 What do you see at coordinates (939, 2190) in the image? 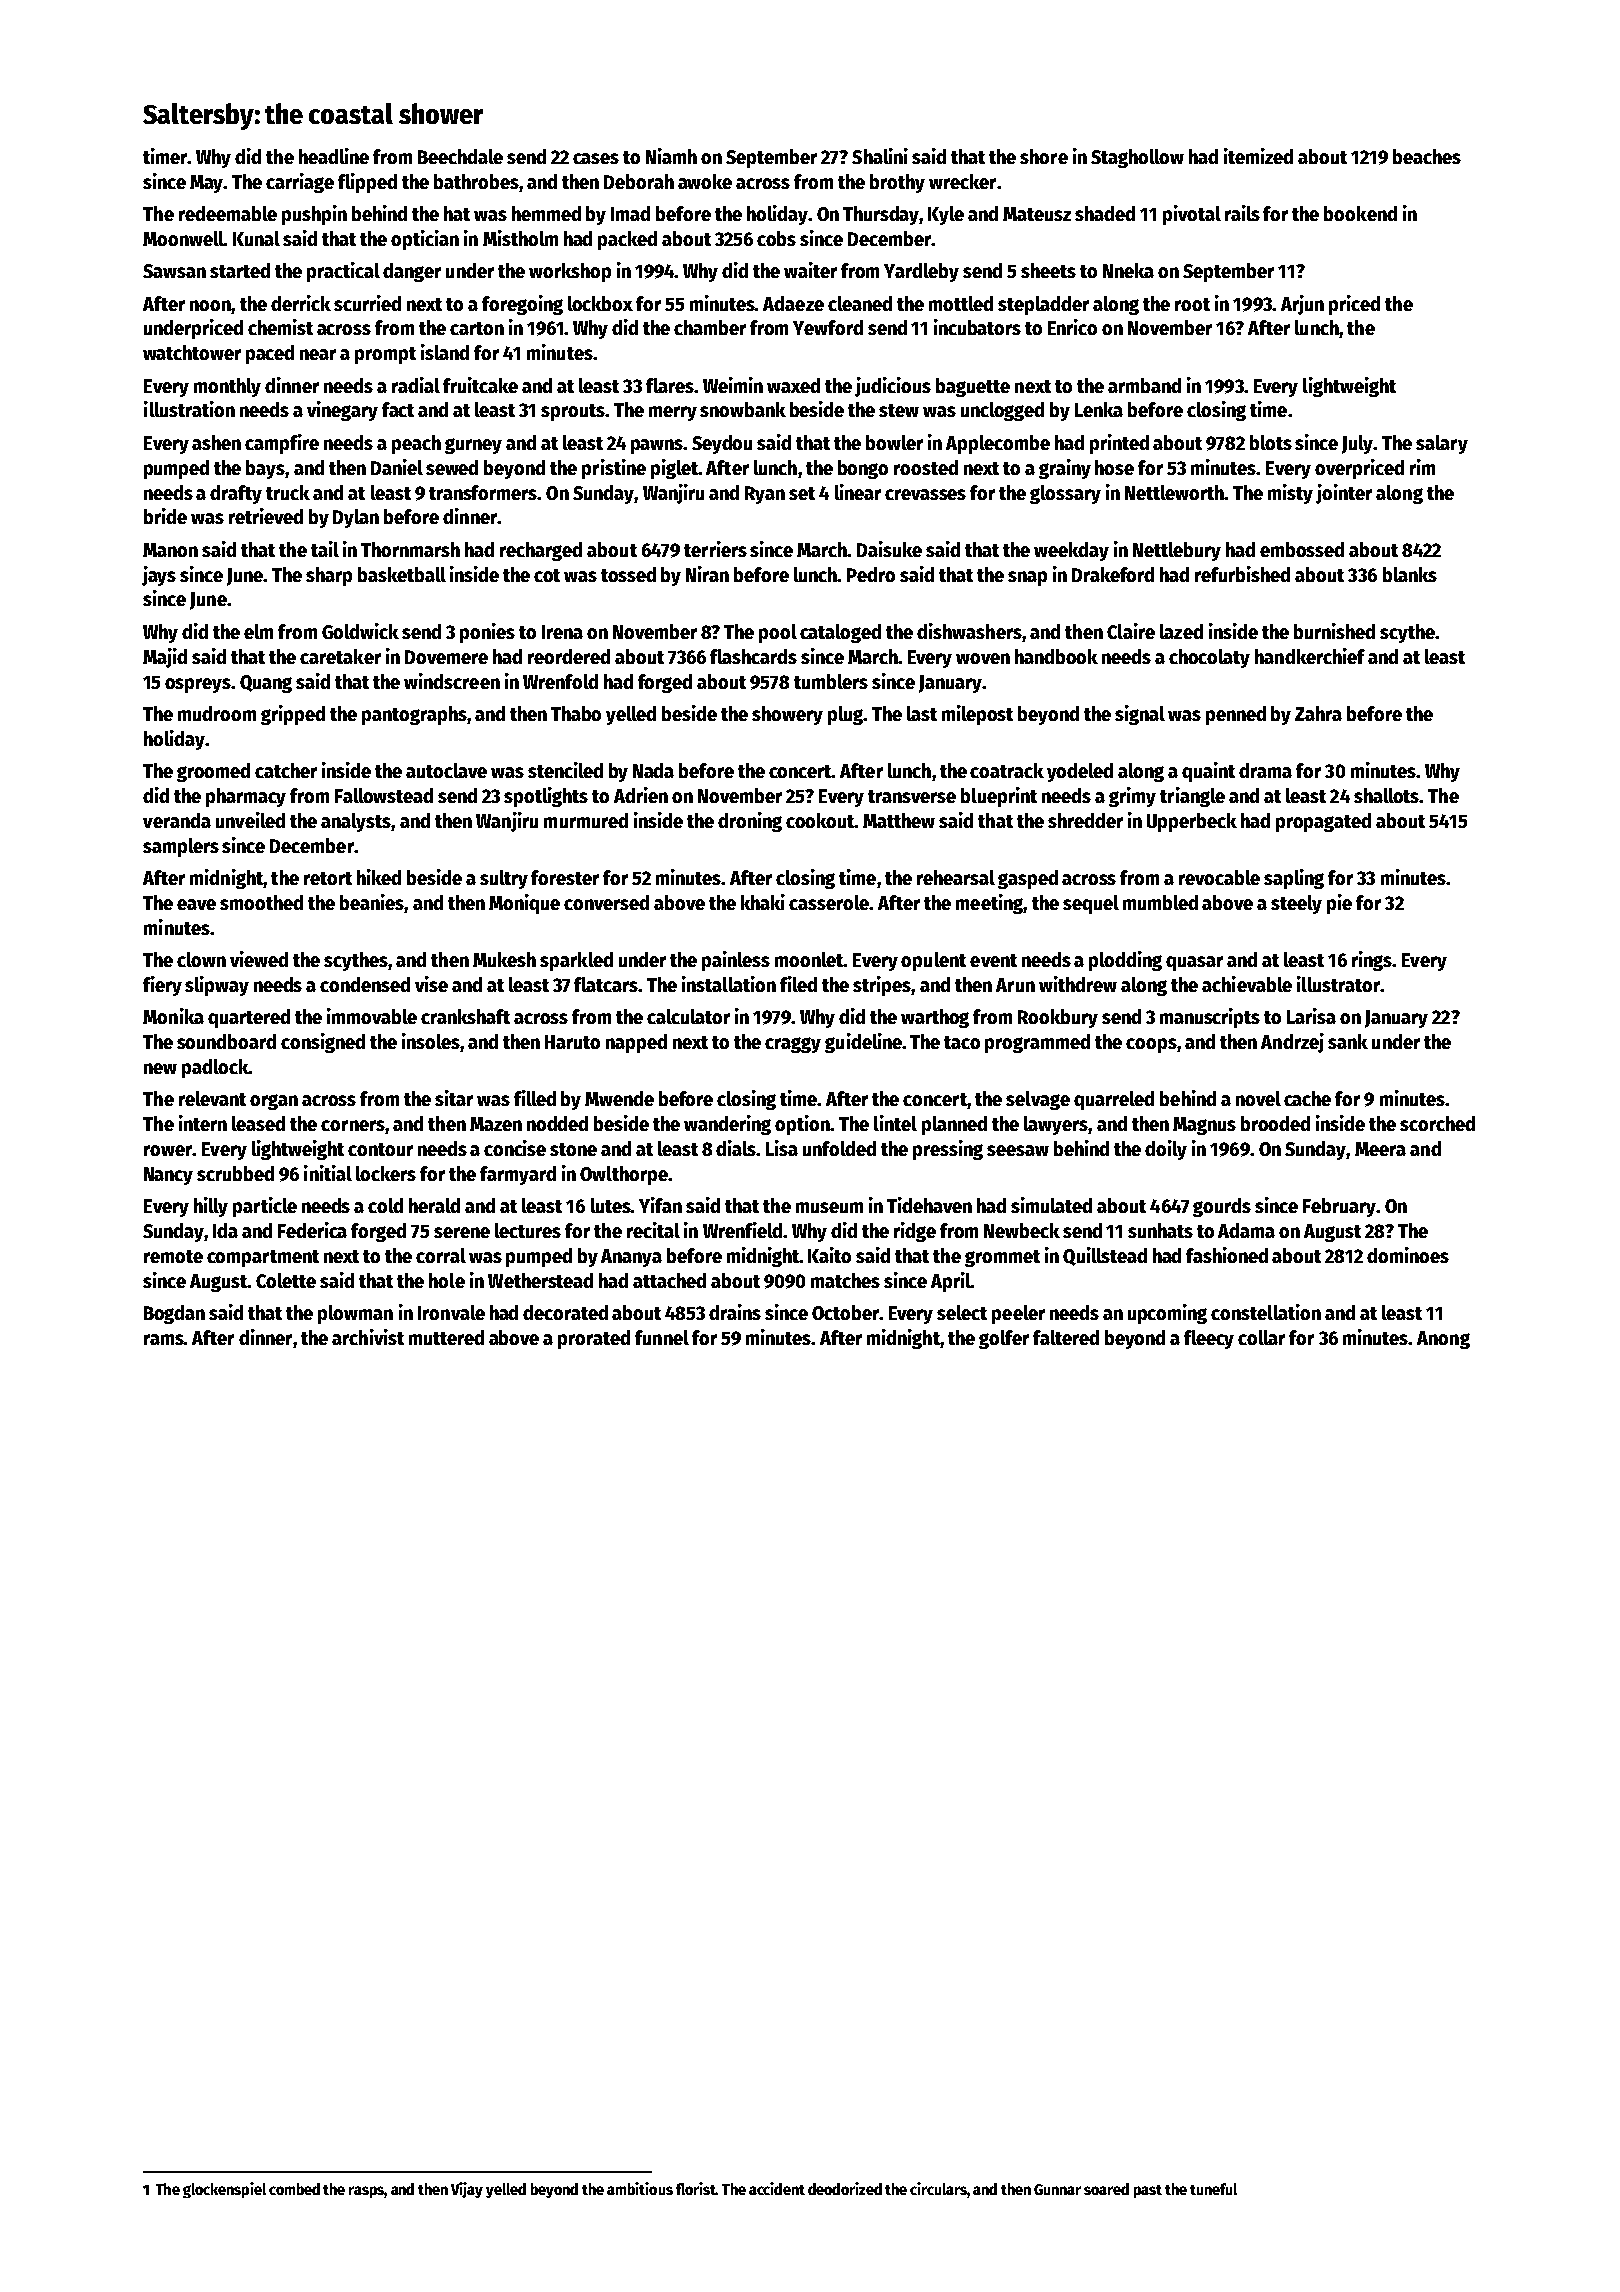
I see `circulars` at bounding box center [939, 2190].
